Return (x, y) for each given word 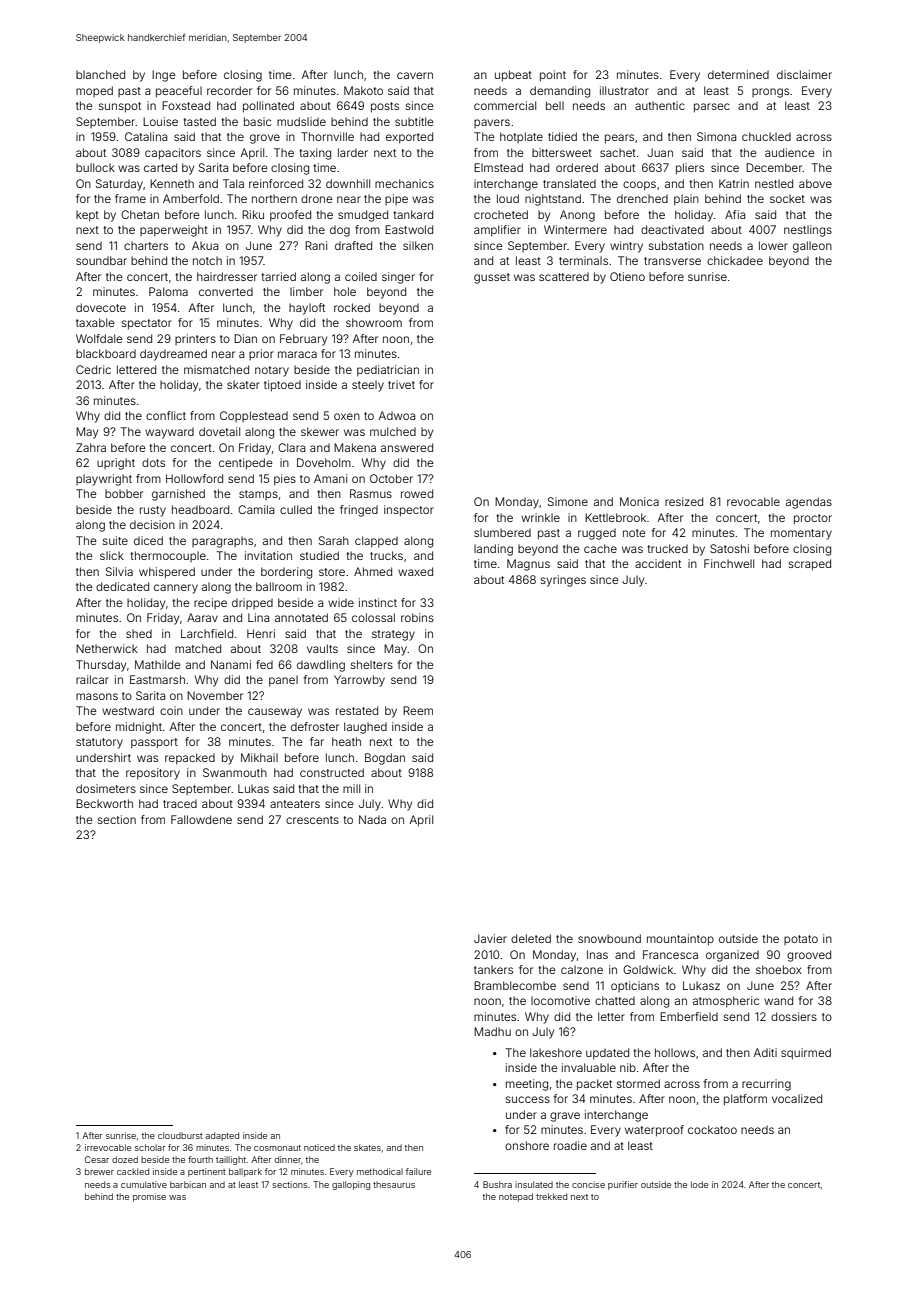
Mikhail (259, 757)
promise (149, 1197)
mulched (393, 431)
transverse (672, 261)
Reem (418, 710)
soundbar (101, 260)
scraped (810, 565)
